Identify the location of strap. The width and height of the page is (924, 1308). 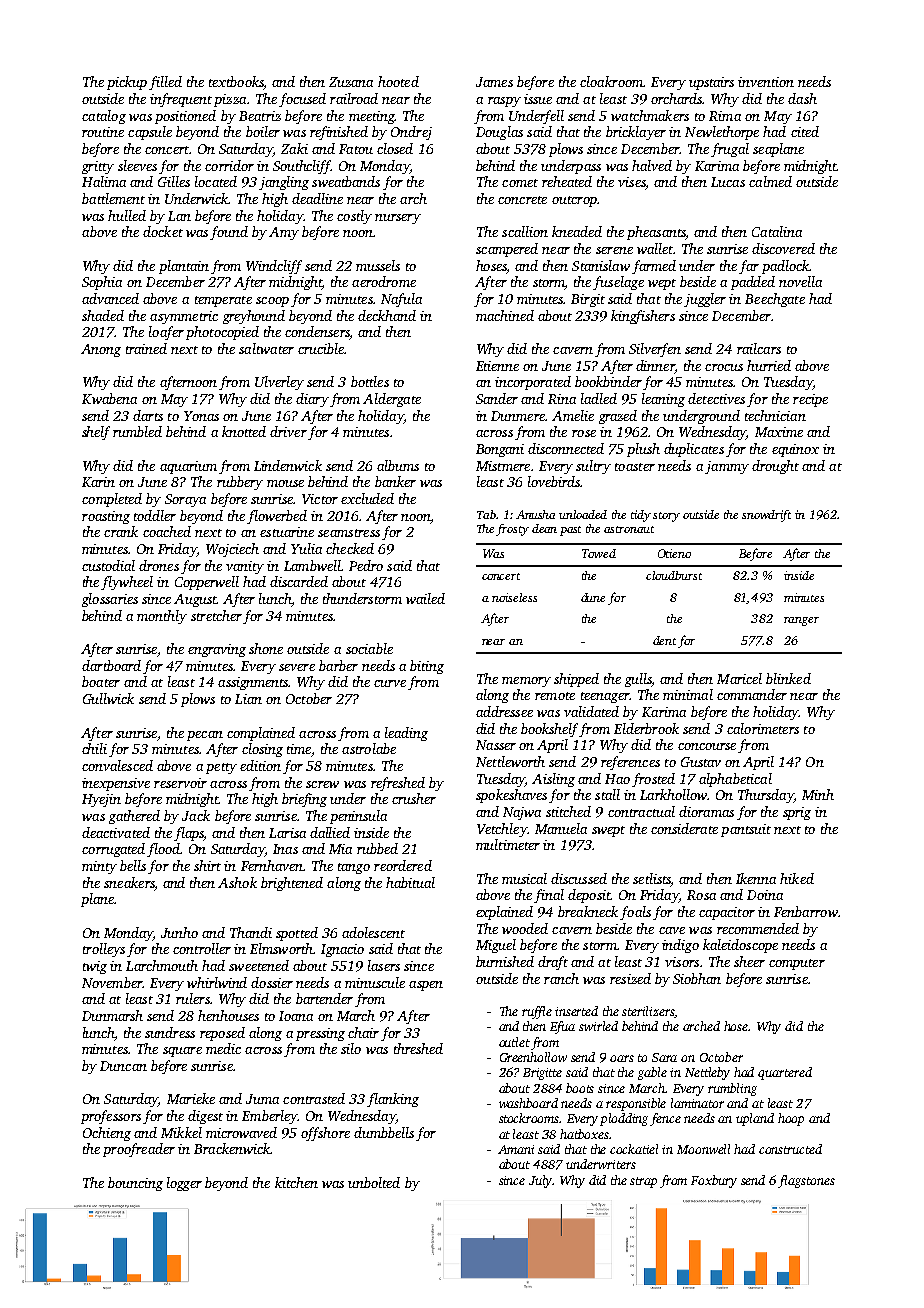
(643, 1182).
